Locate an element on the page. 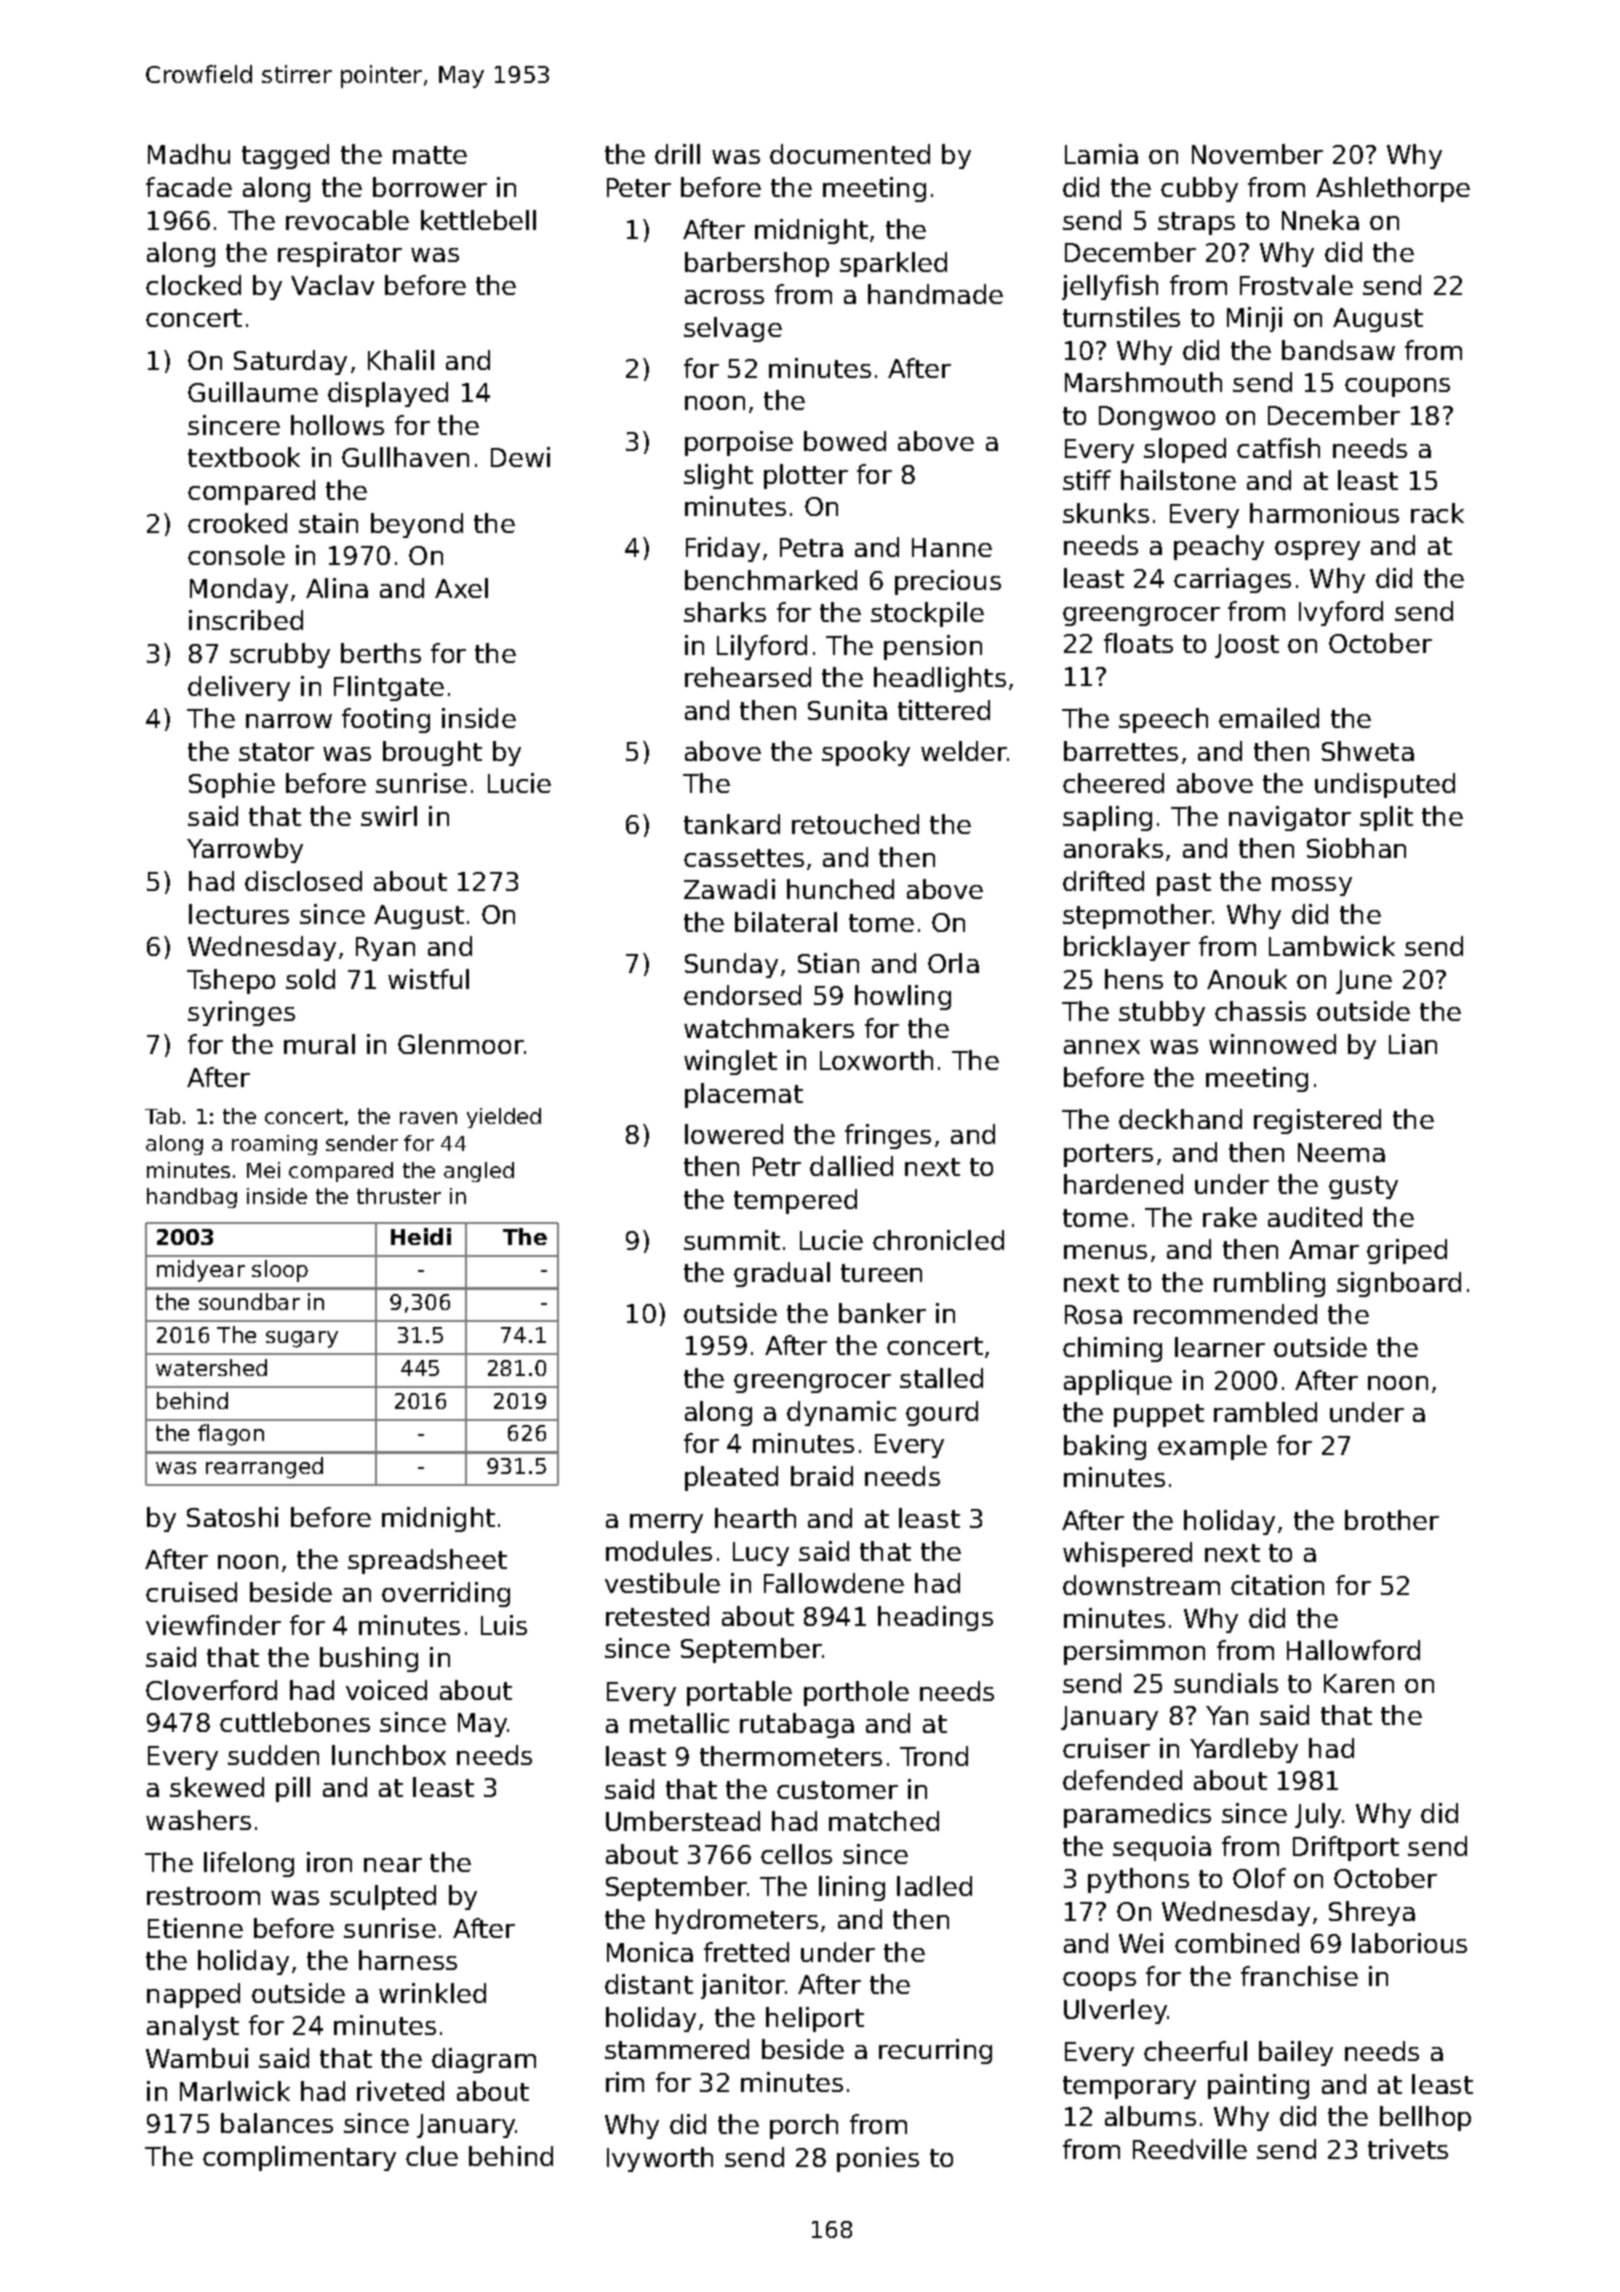 The height and width of the page is (2292, 1620). slight is located at coordinates (718, 476).
